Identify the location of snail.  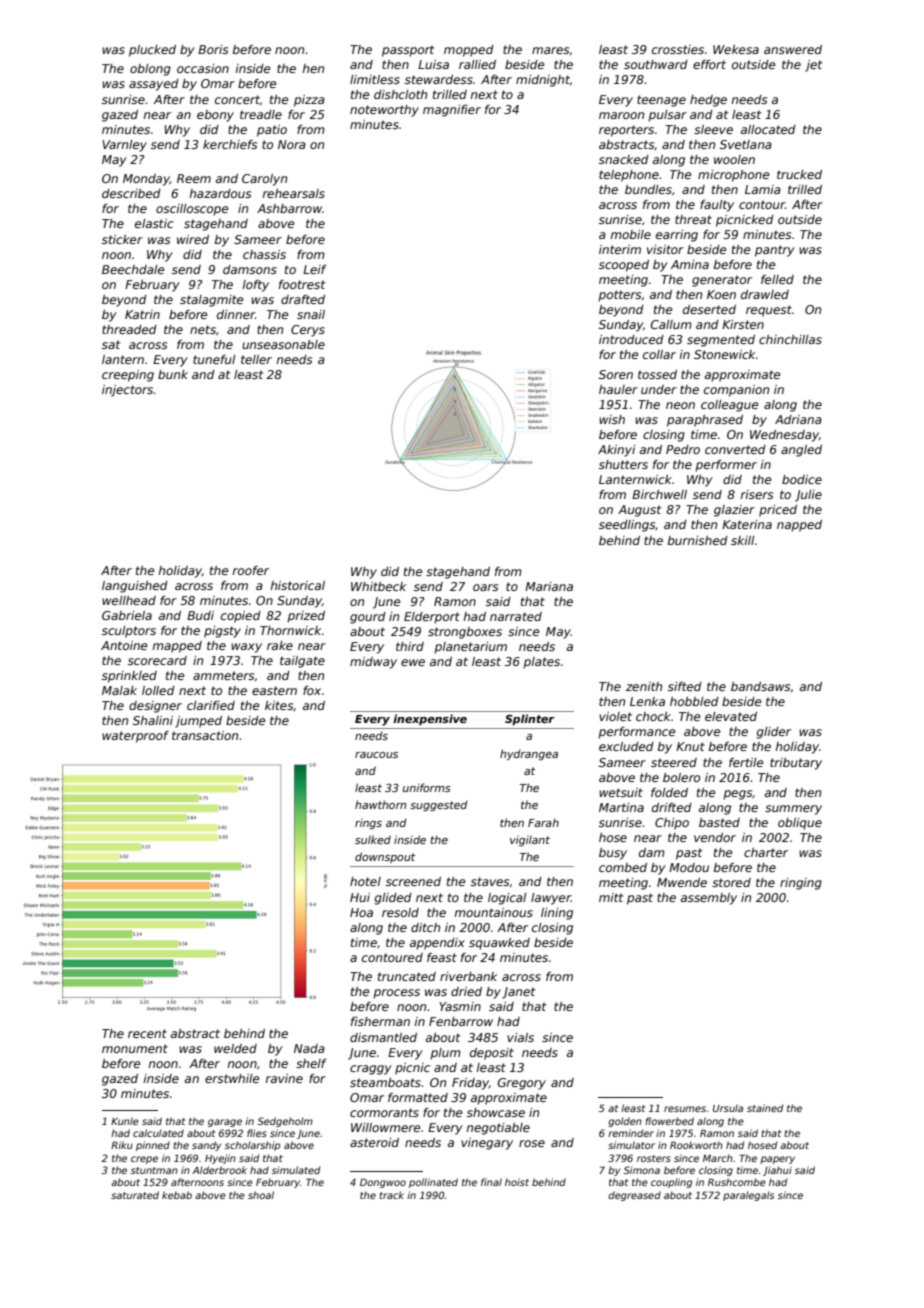
(311, 314).
